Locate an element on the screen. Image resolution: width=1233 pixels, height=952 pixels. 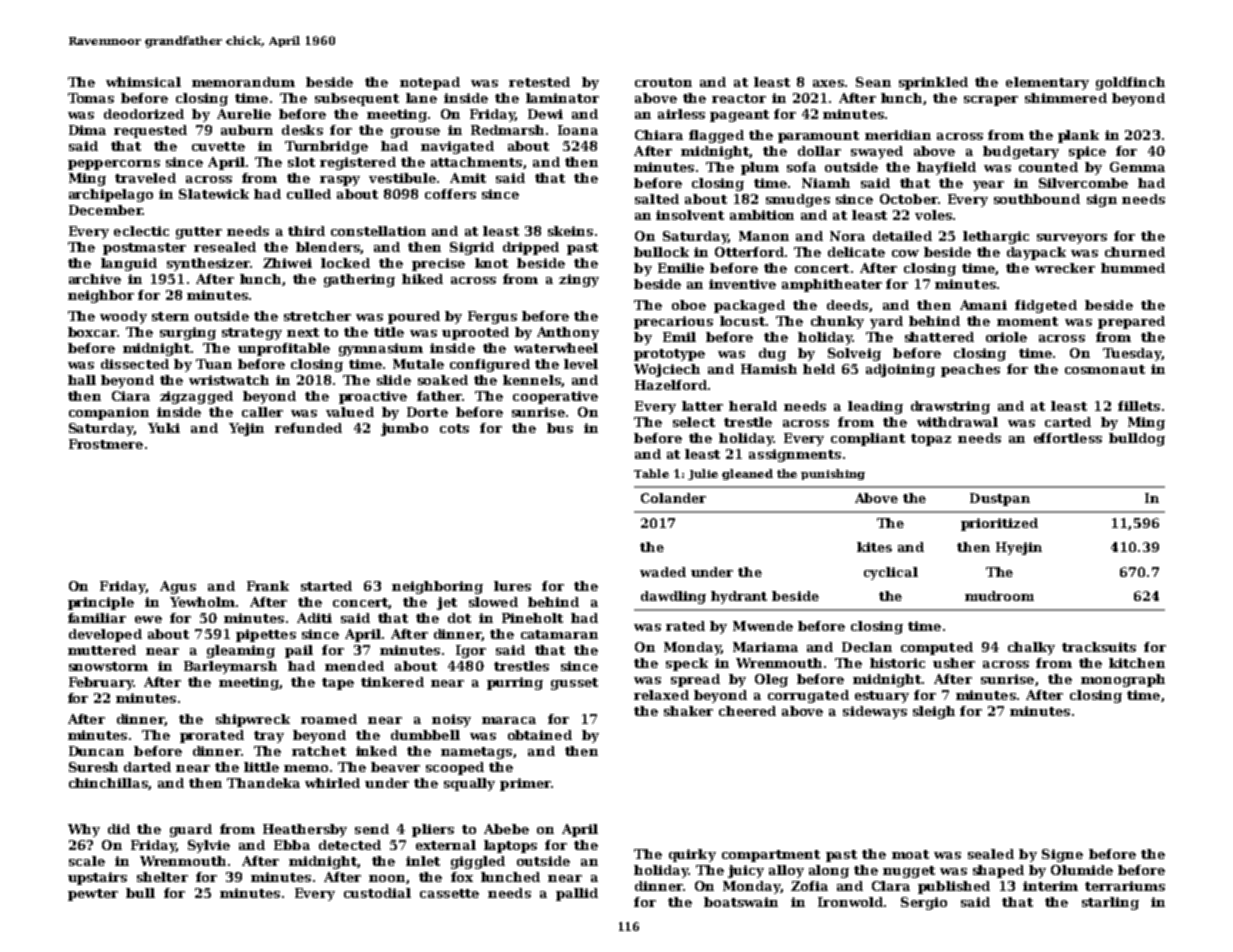
little is located at coordinates (261, 767).
